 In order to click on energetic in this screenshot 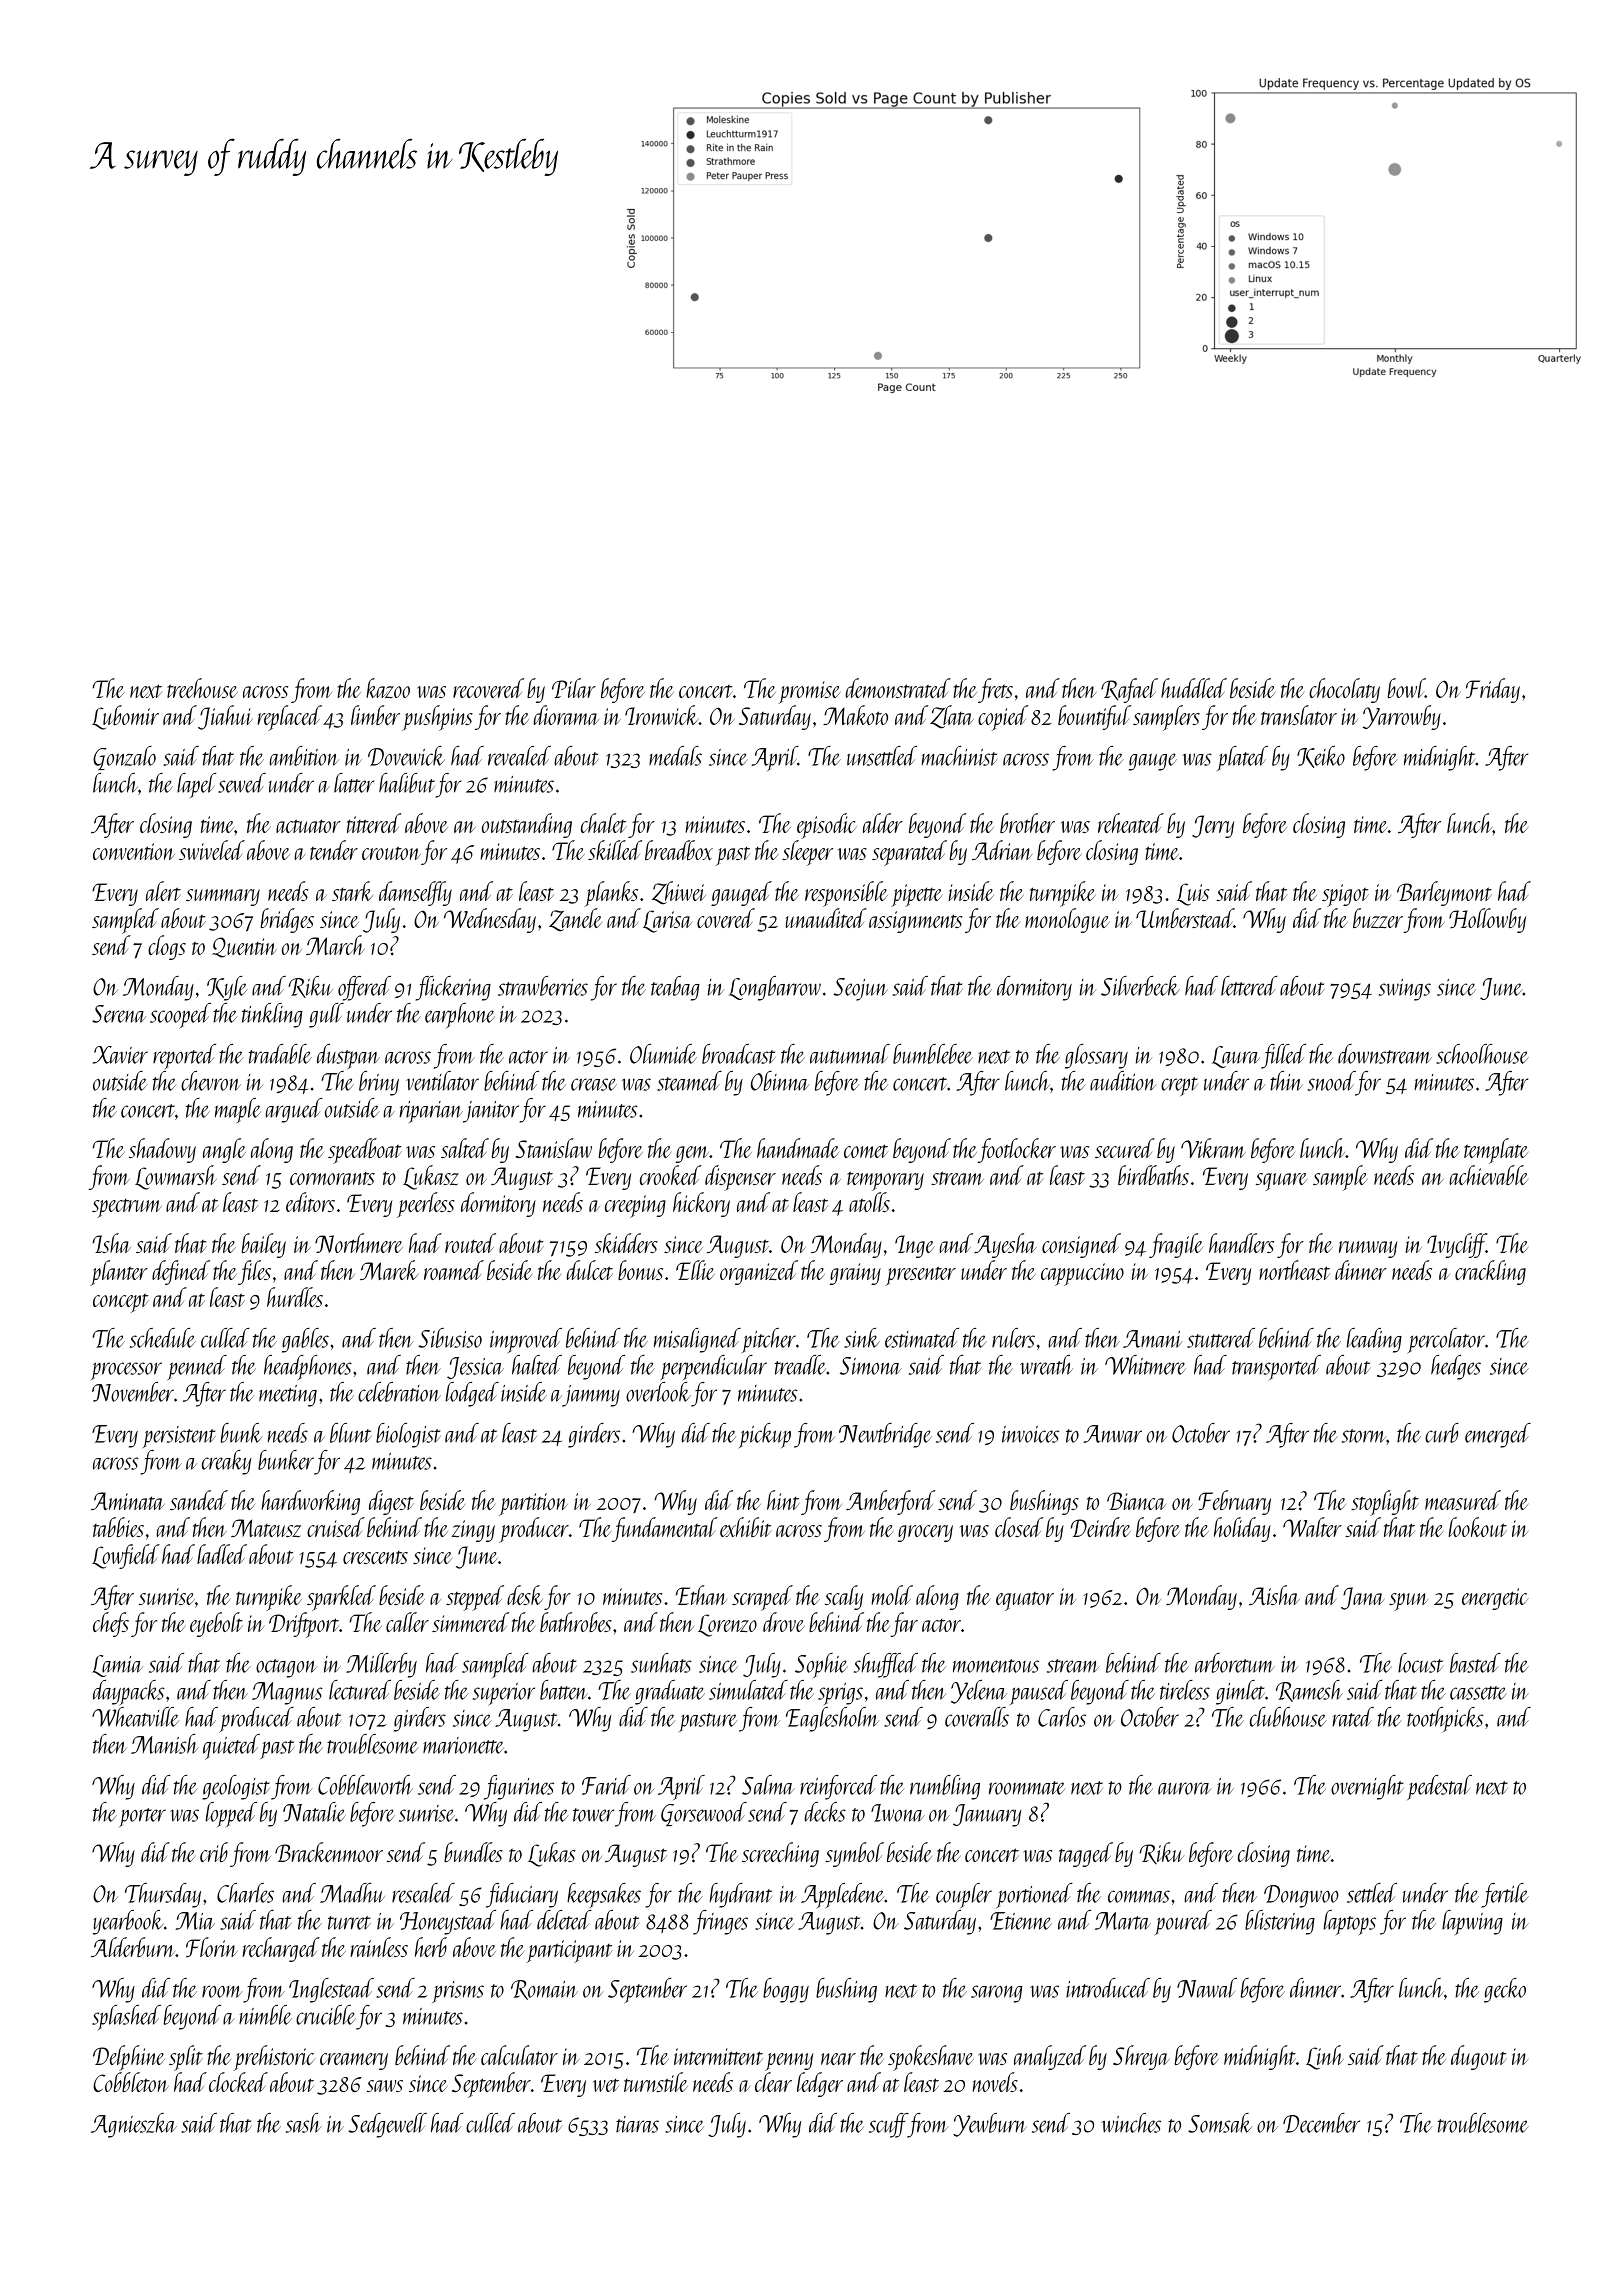, I will do `click(1495, 1599)`.
